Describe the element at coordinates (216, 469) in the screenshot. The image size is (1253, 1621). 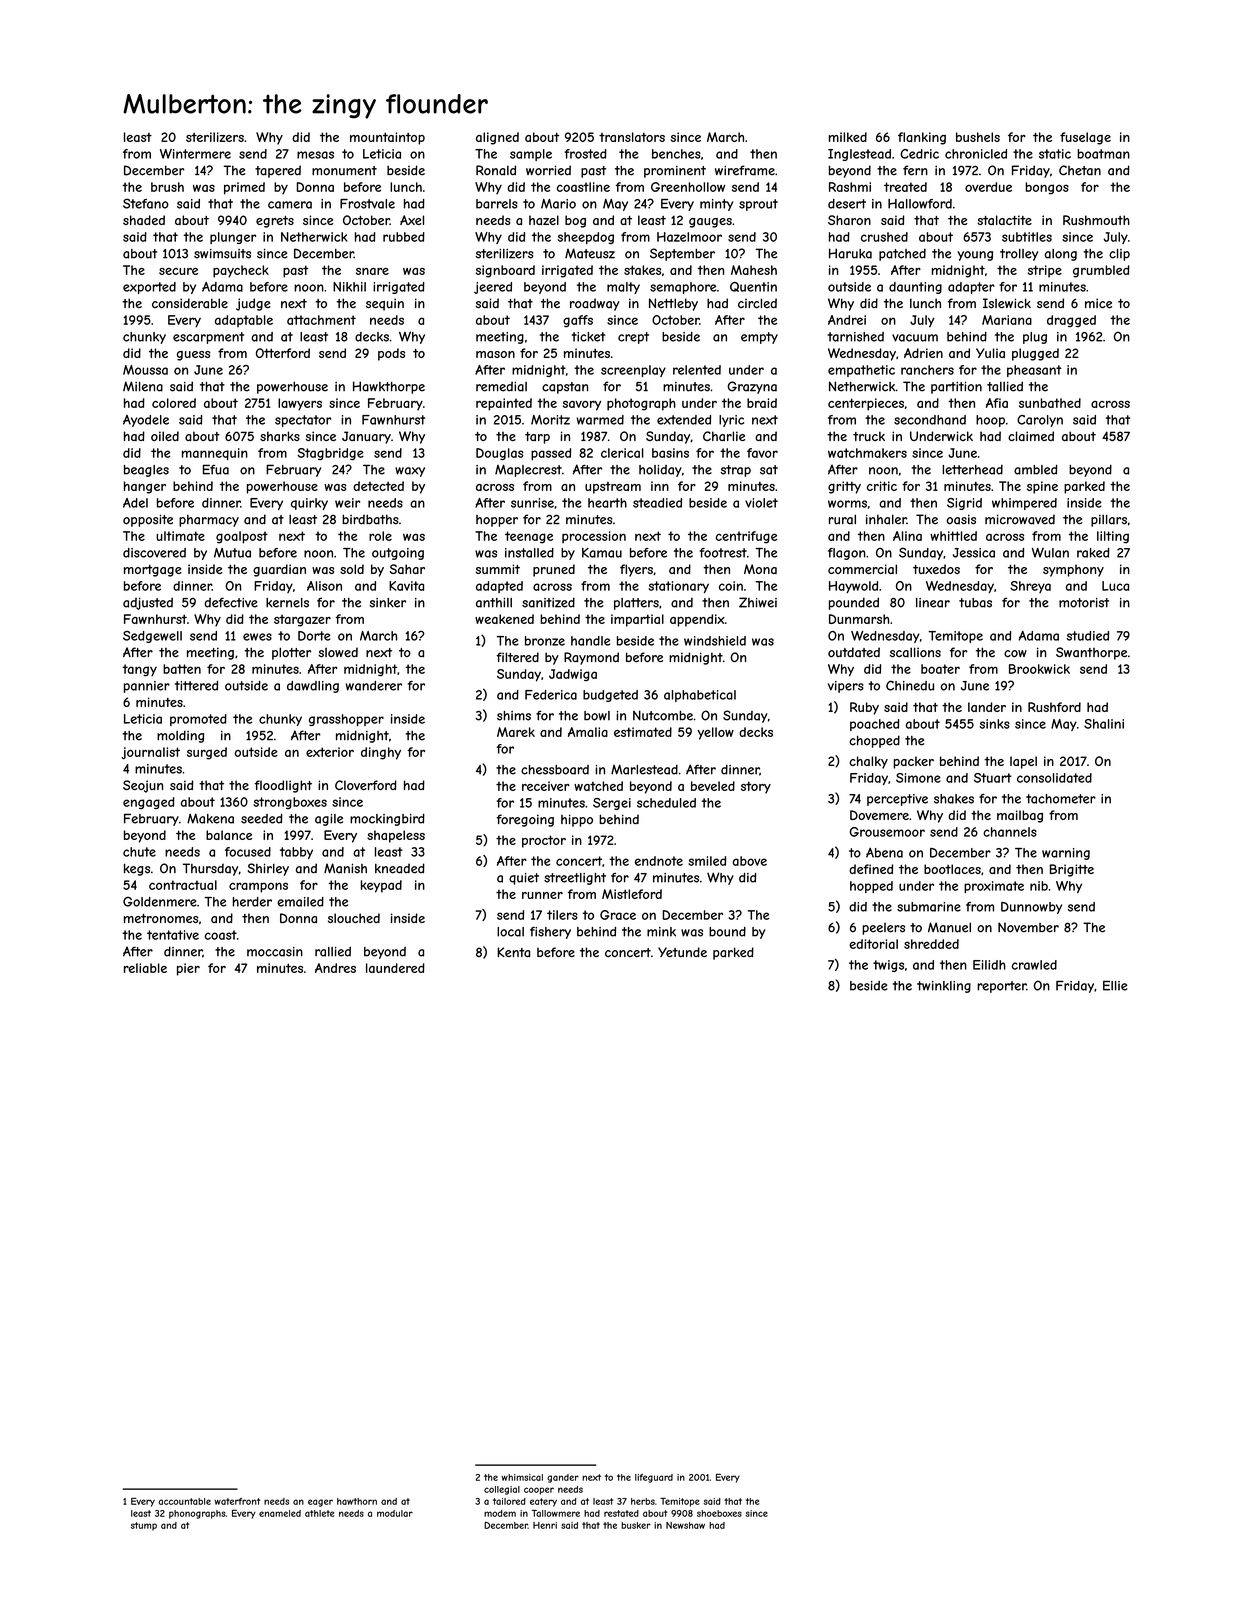
I see `Efua` at that location.
